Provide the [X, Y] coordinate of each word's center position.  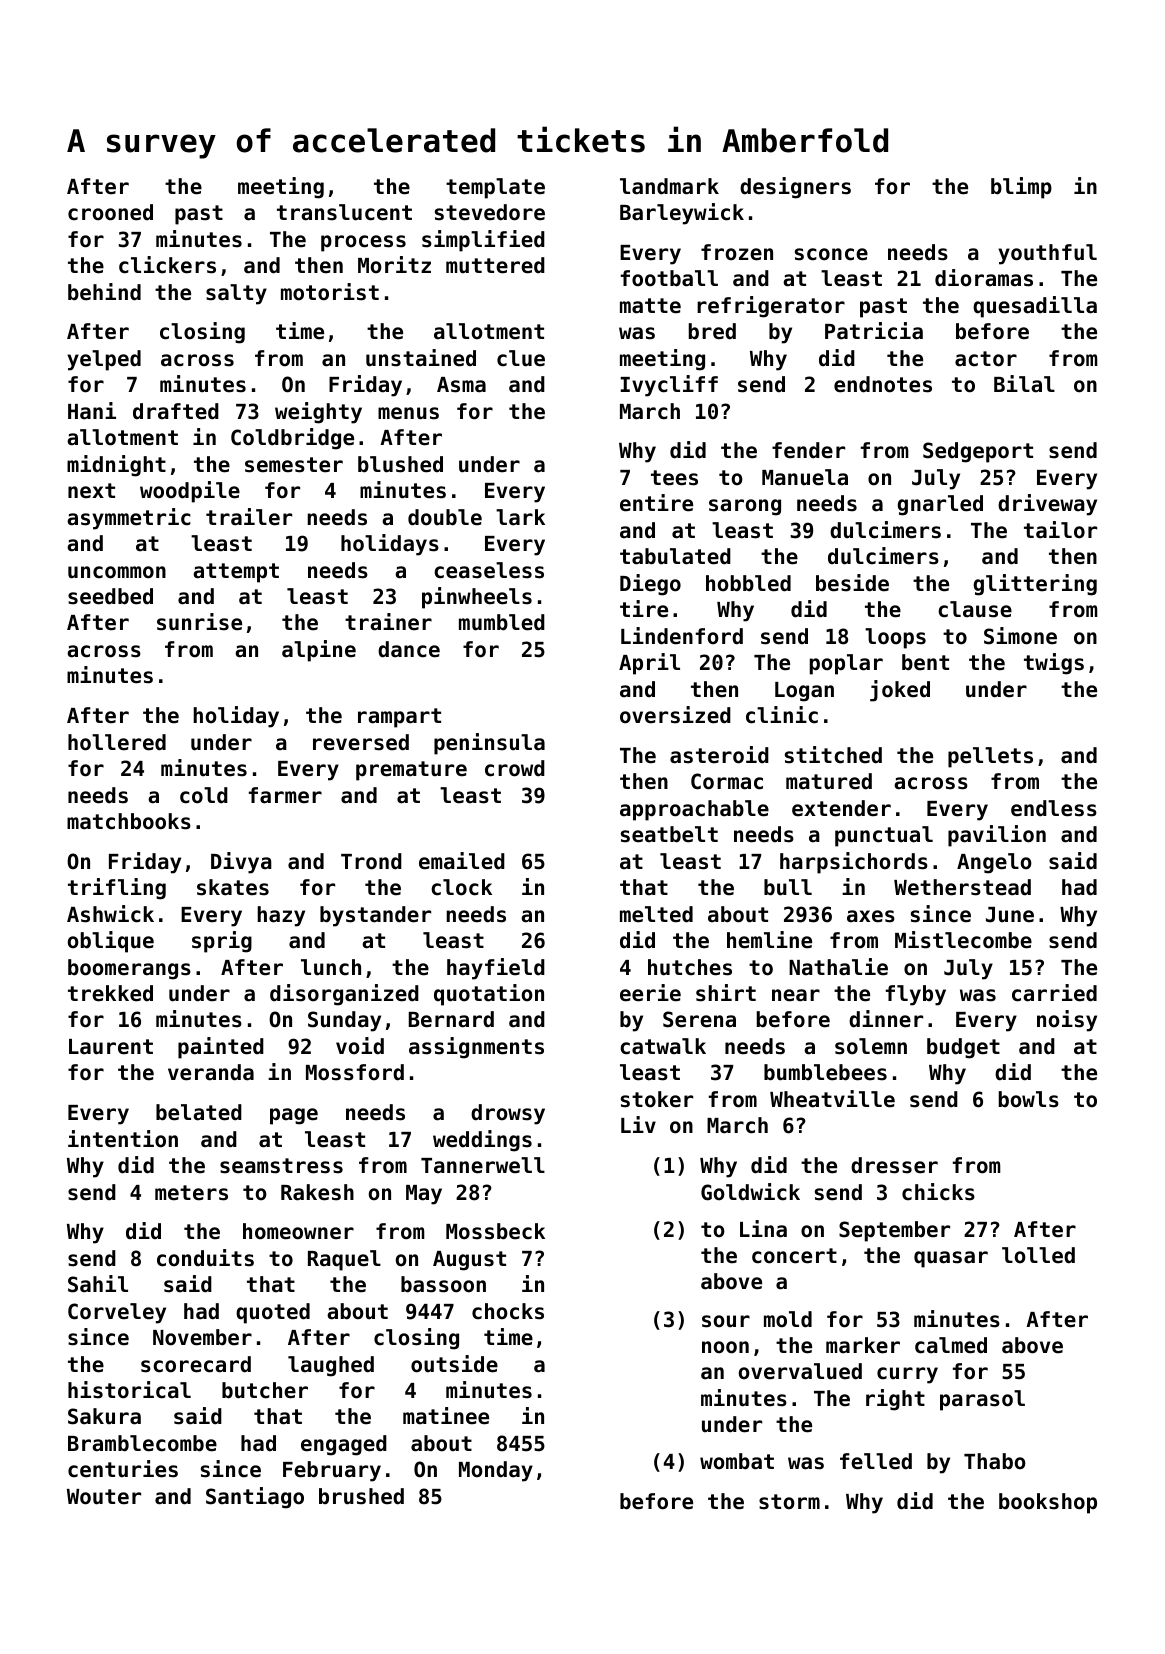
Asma [461, 385]
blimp [1021, 188]
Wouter [104, 1497]
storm [789, 1502]
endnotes [883, 384]
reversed [361, 742]
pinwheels [477, 598]
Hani [92, 411]
